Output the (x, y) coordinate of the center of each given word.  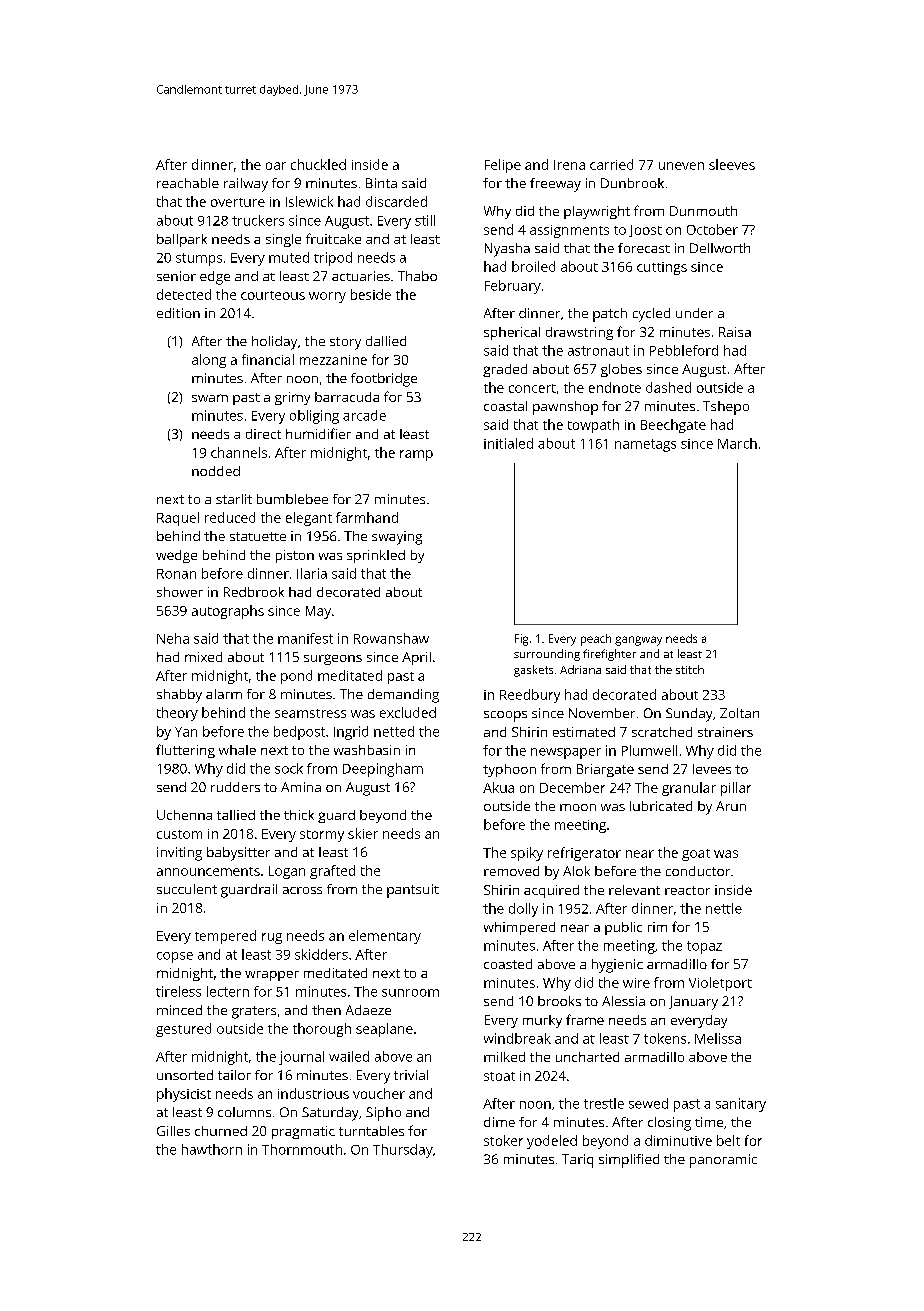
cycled (651, 315)
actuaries (361, 276)
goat (696, 855)
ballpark (182, 240)
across (302, 890)
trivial (411, 1075)
